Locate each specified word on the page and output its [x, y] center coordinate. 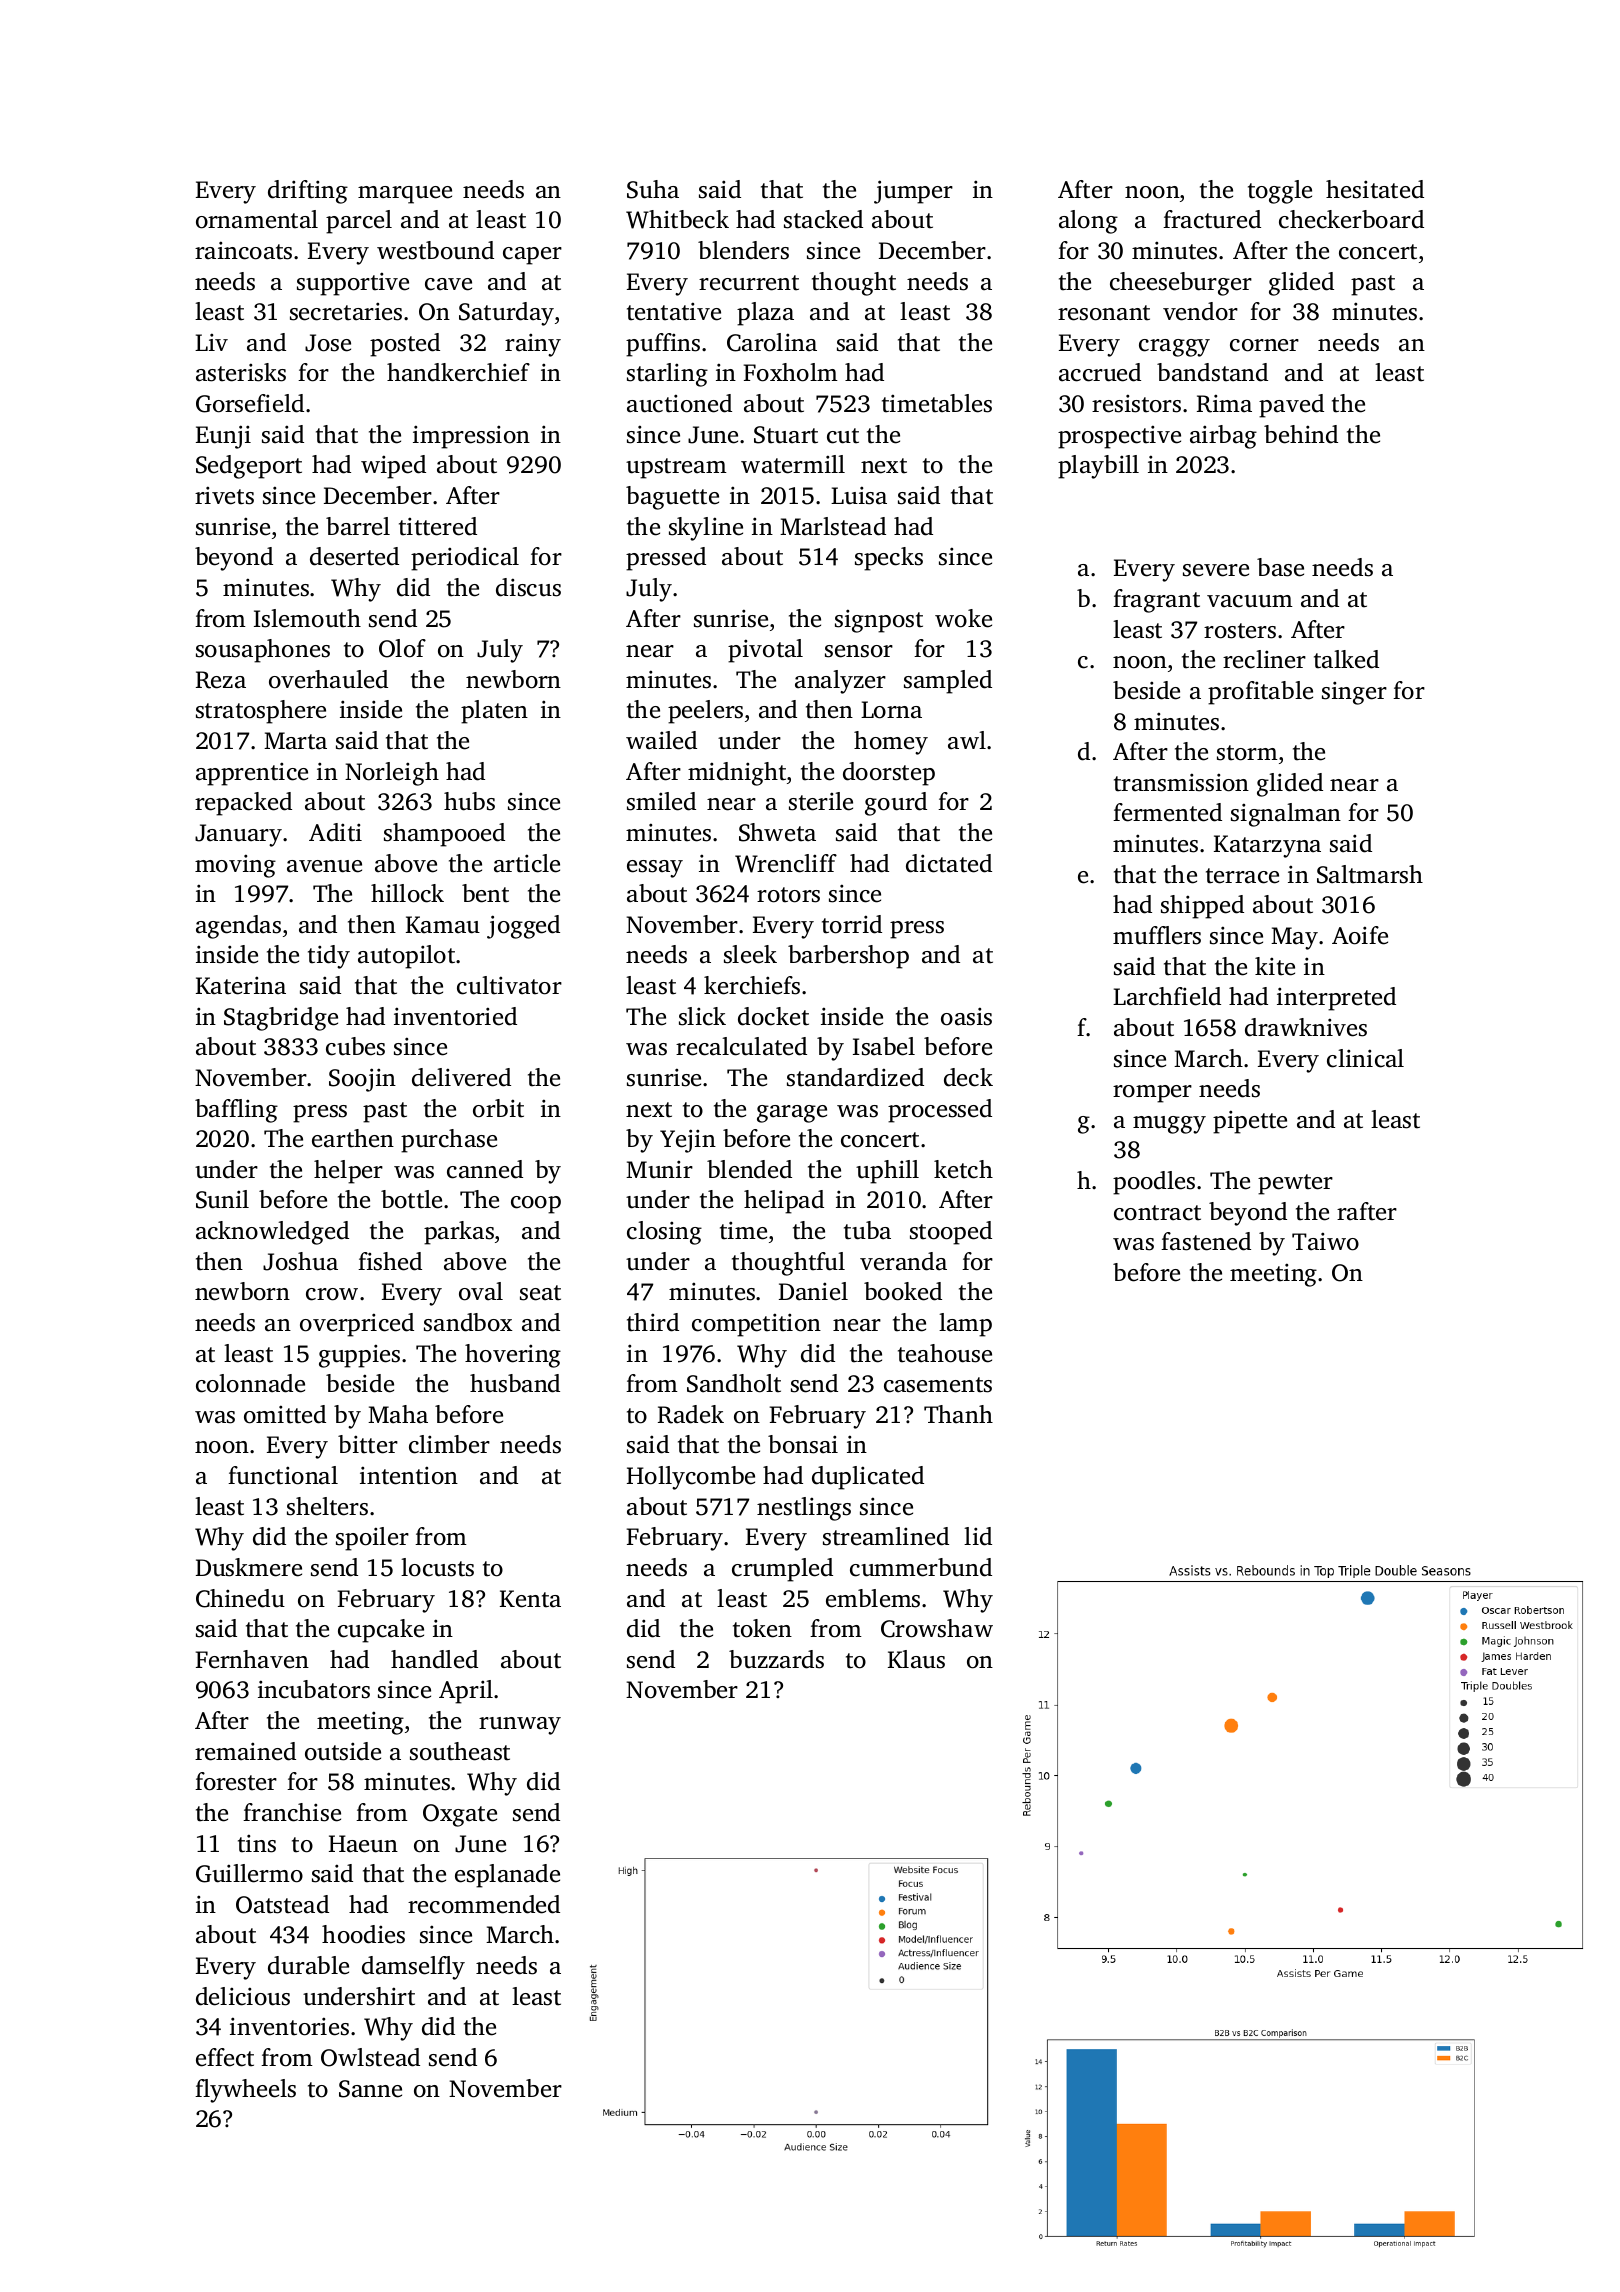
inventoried [455, 1016]
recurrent [749, 283]
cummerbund [921, 1567]
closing [664, 1233]
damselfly [413, 1968]
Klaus [916, 1659]
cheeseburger [1181, 284]
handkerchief [458, 372]
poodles [1154, 1183]
